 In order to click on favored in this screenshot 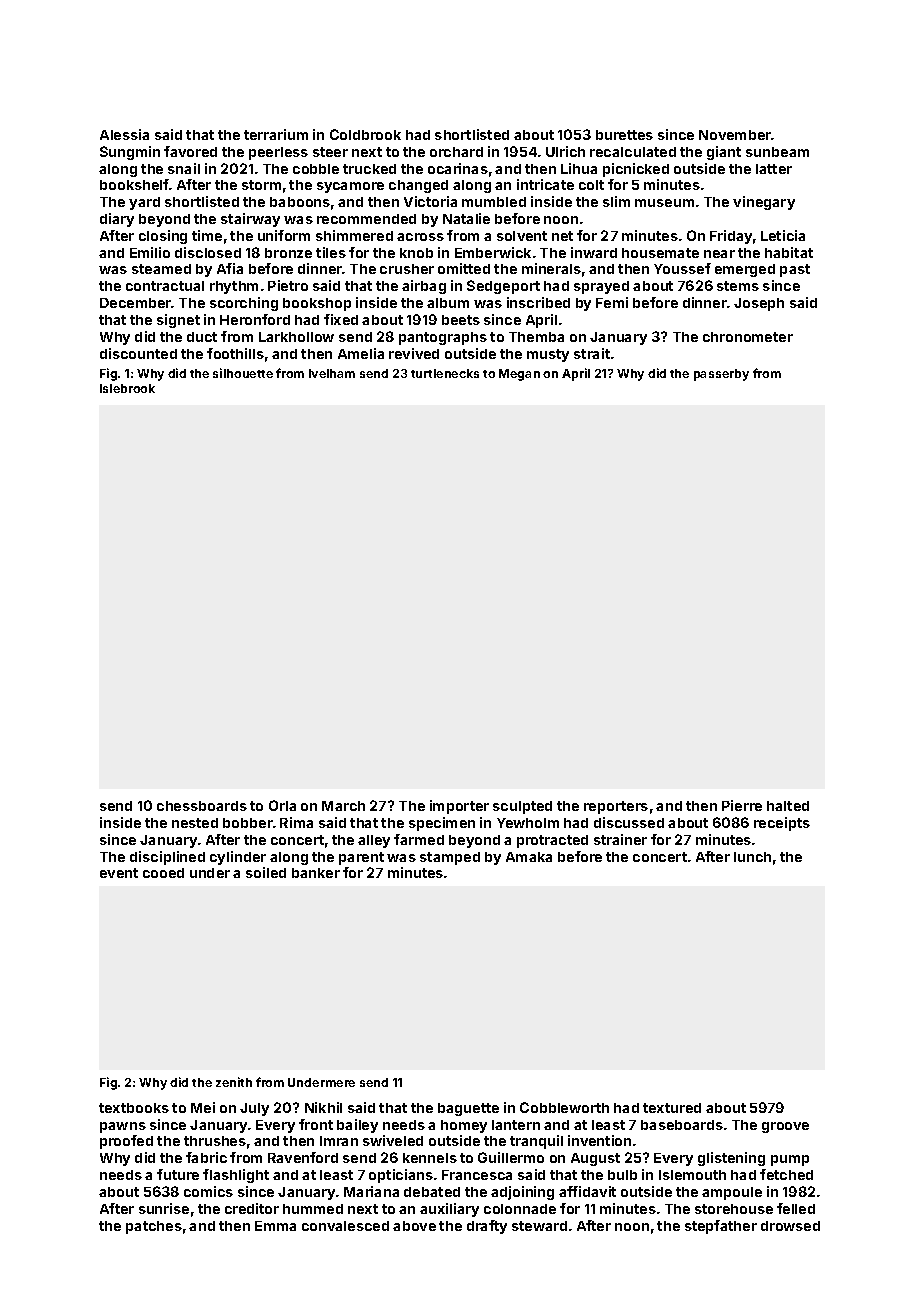, I will do `click(190, 151)`.
